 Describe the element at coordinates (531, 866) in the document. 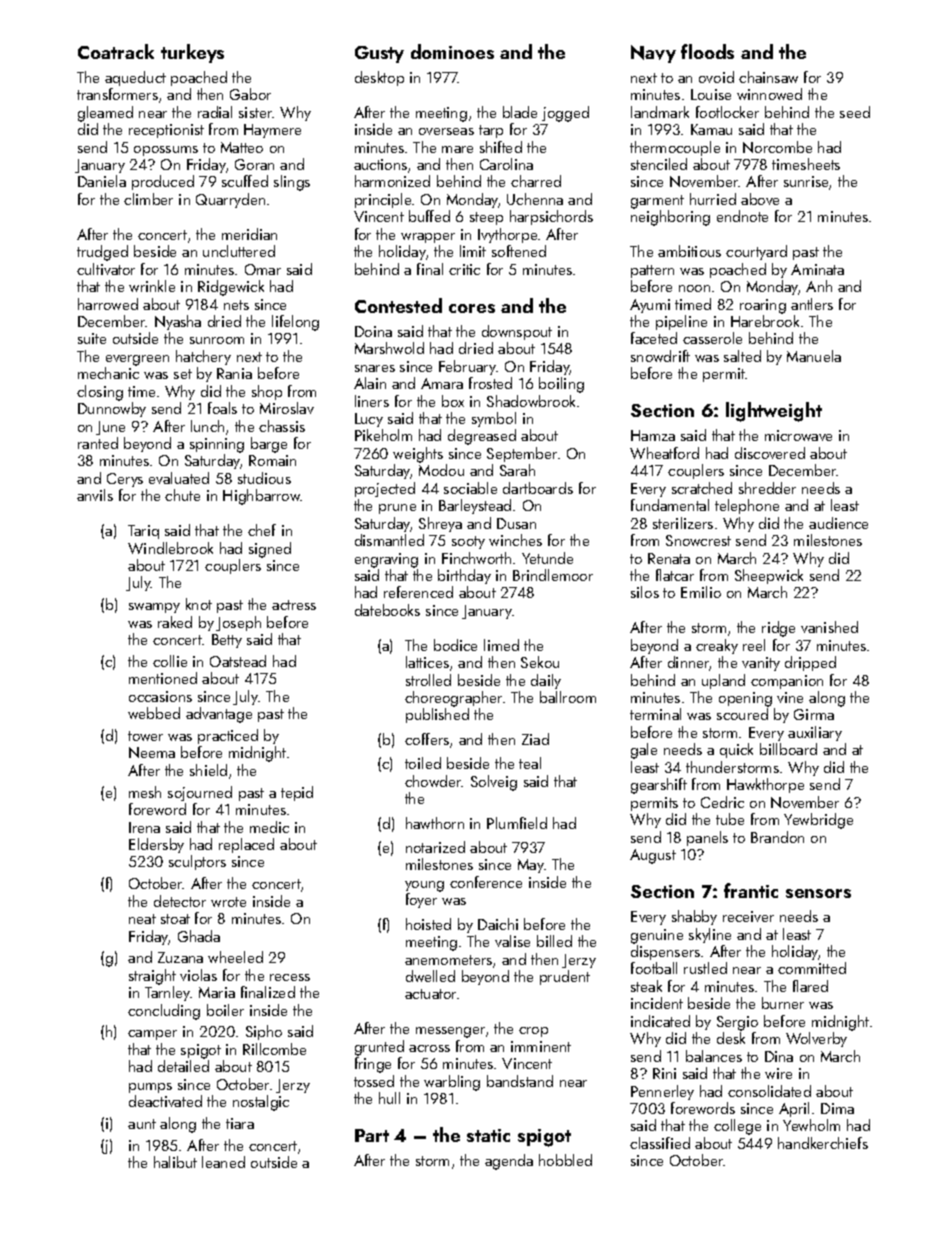

I see `May` at that location.
